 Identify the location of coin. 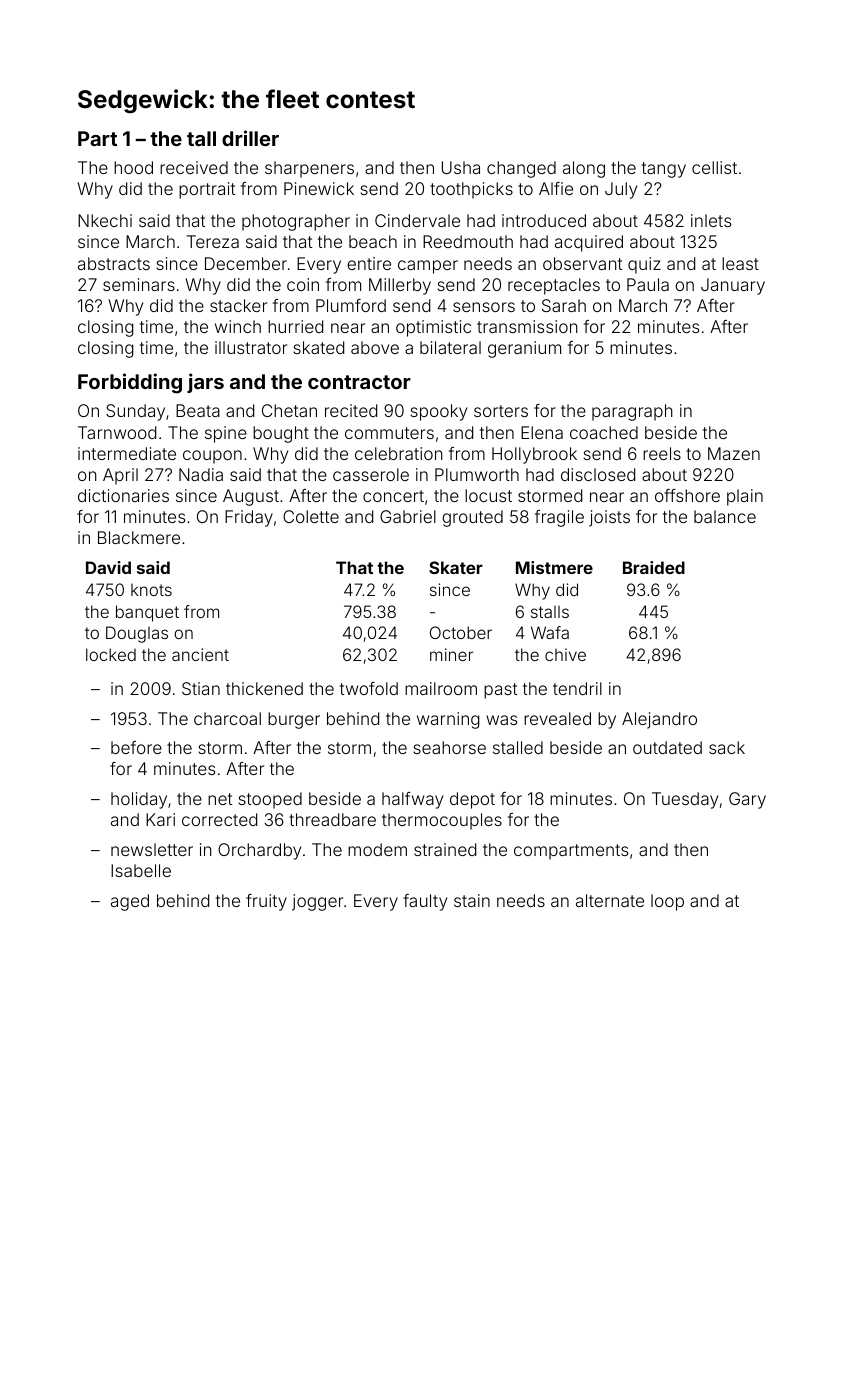
(303, 284).
